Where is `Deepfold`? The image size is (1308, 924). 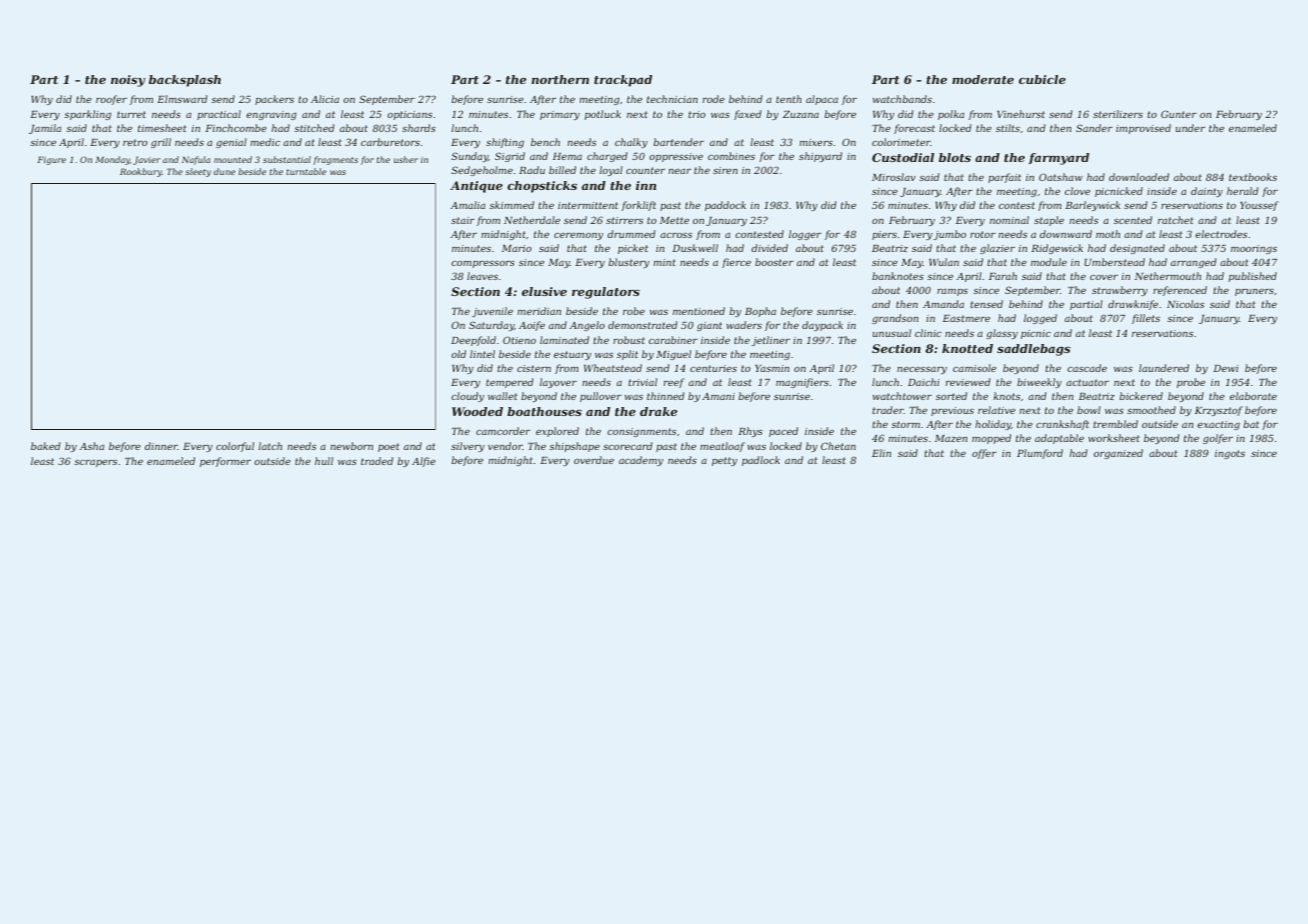
Deepfold is located at coordinates (473, 341).
